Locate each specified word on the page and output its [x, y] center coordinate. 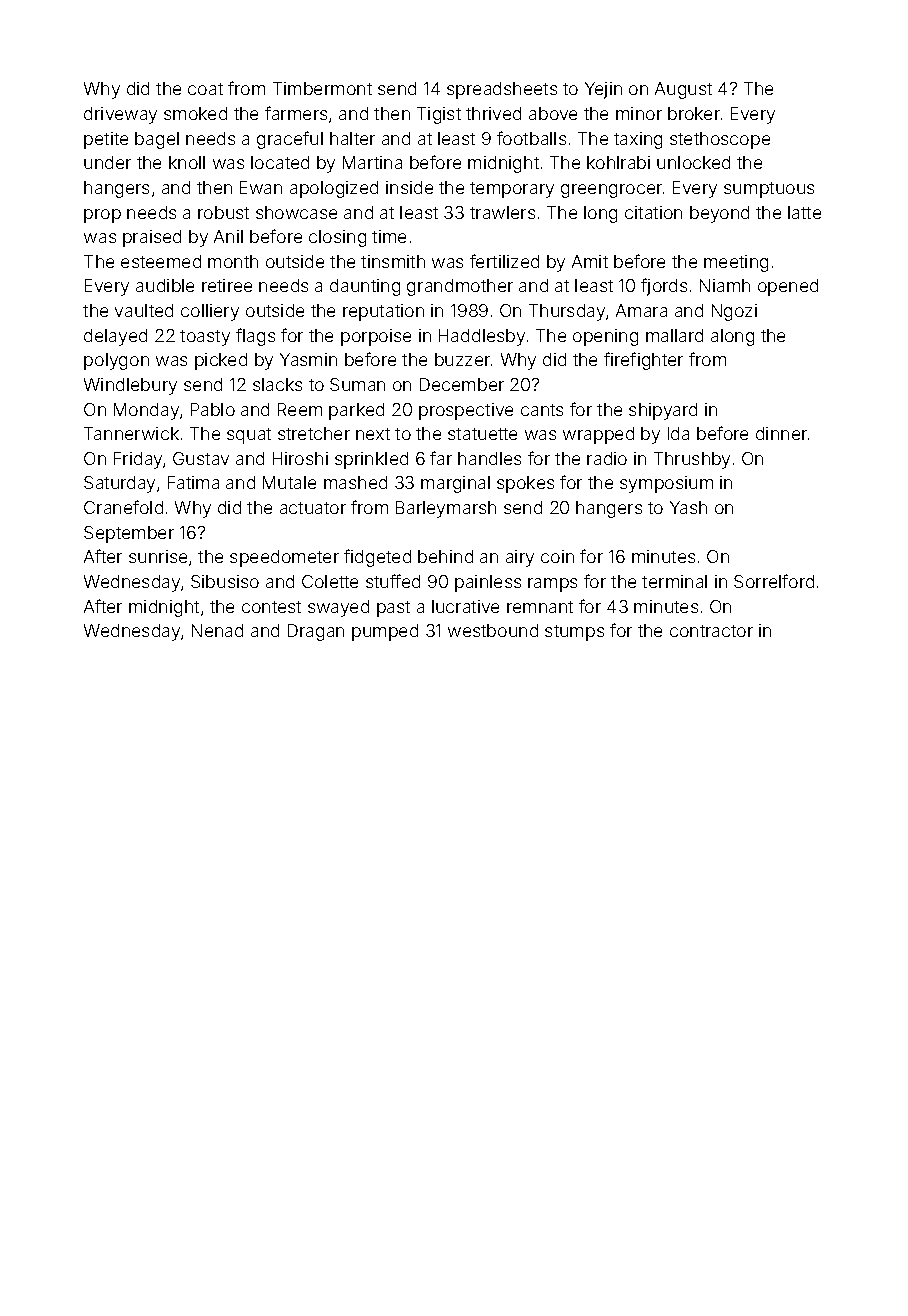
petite [106, 140]
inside [409, 187]
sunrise [158, 556]
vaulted [144, 310]
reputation [383, 312]
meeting [736, 263]
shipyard [663, 411]
